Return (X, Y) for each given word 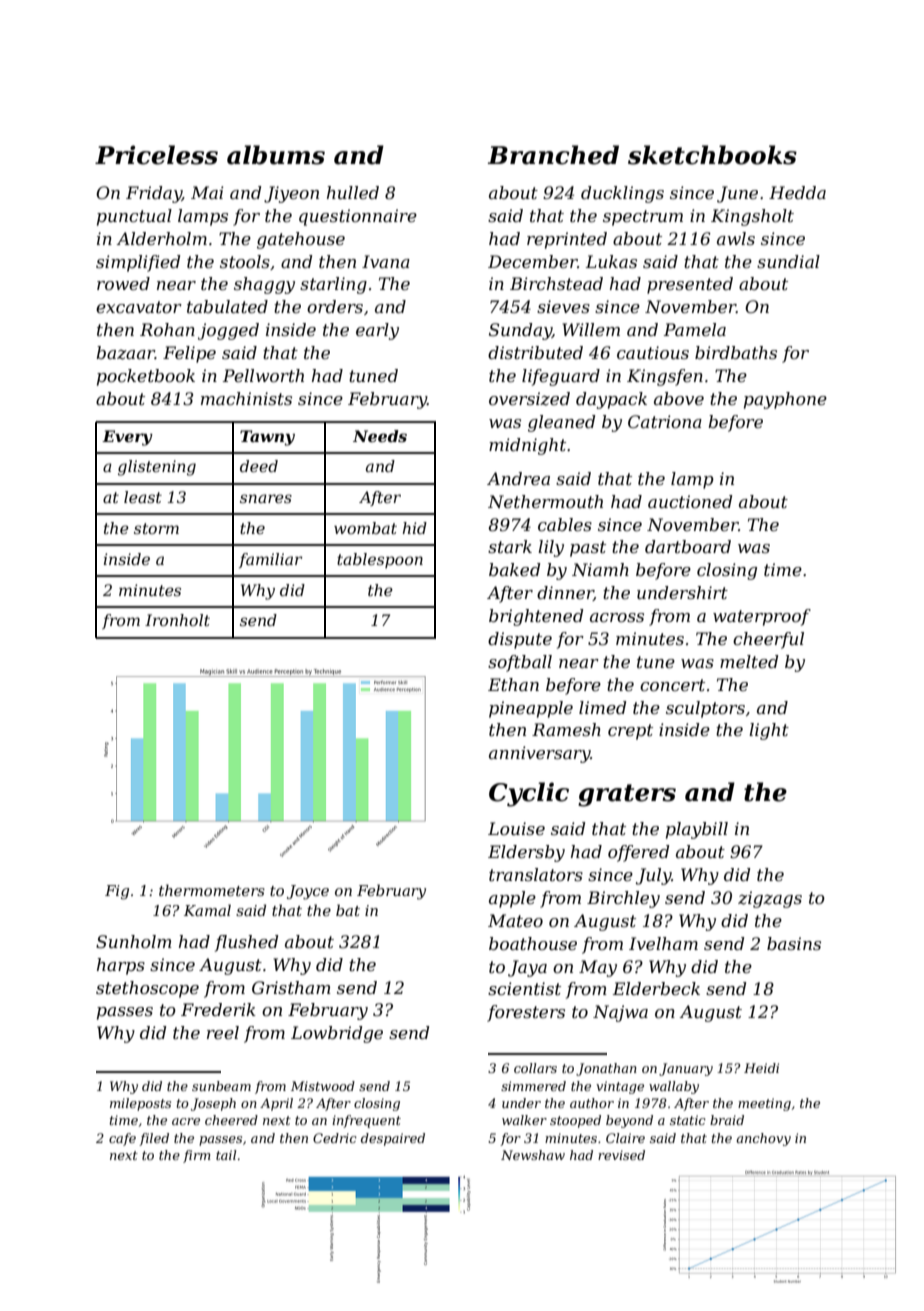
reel (223, 1032)
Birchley (623, 899)
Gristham (291, 987)
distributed (535, 352)
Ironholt (177, 620)
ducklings (622, 194)
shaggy (264, 285)
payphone (785, 400)
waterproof (762, 617)
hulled (353, 192)
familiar (270, 560)
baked (514, 569)
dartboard (688, 546)
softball (520, 663)
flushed (246, 943)
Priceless (156, 155)
